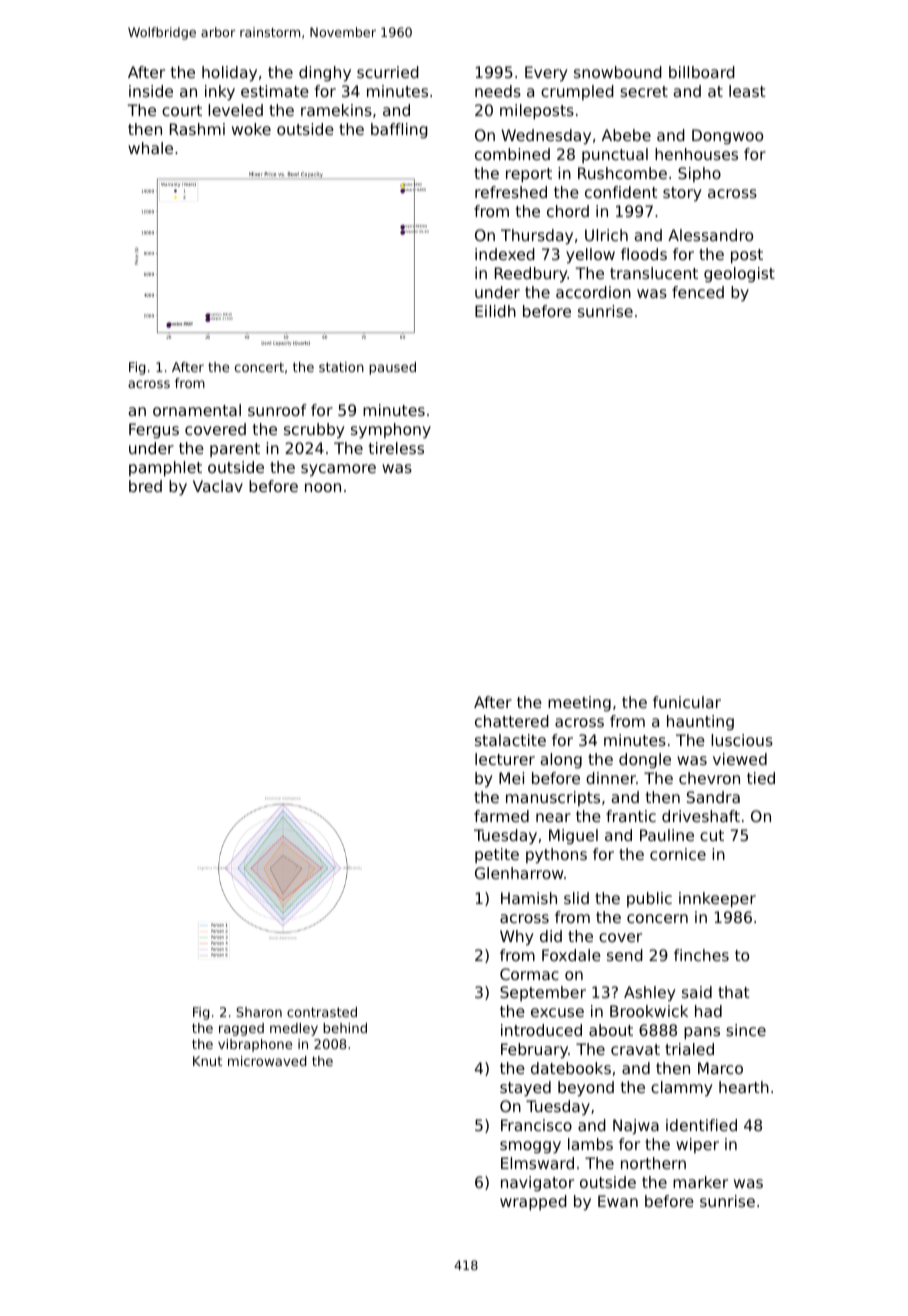  I want to click on holiday, so click(229, 74).
